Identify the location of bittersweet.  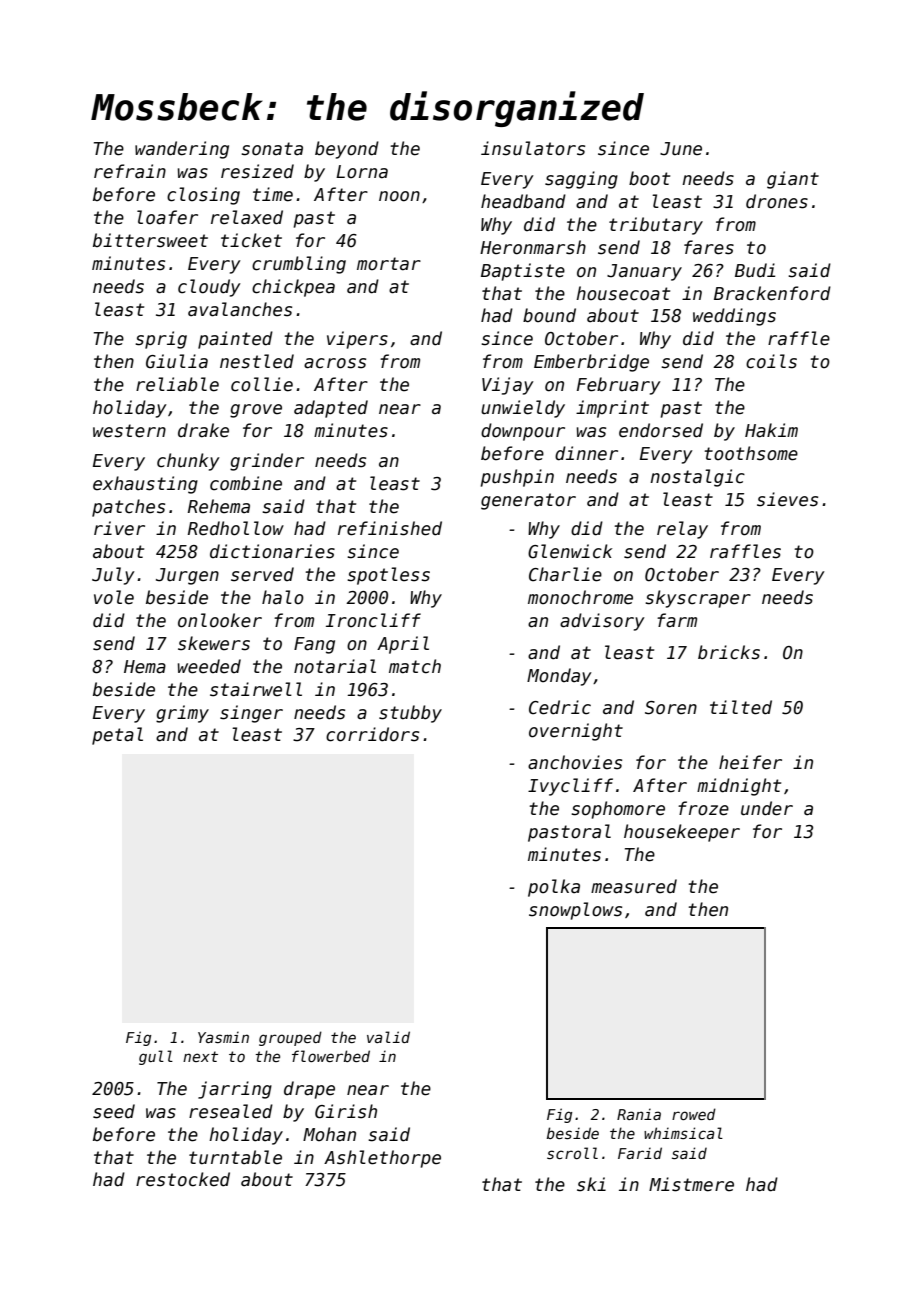
(150, 240).
